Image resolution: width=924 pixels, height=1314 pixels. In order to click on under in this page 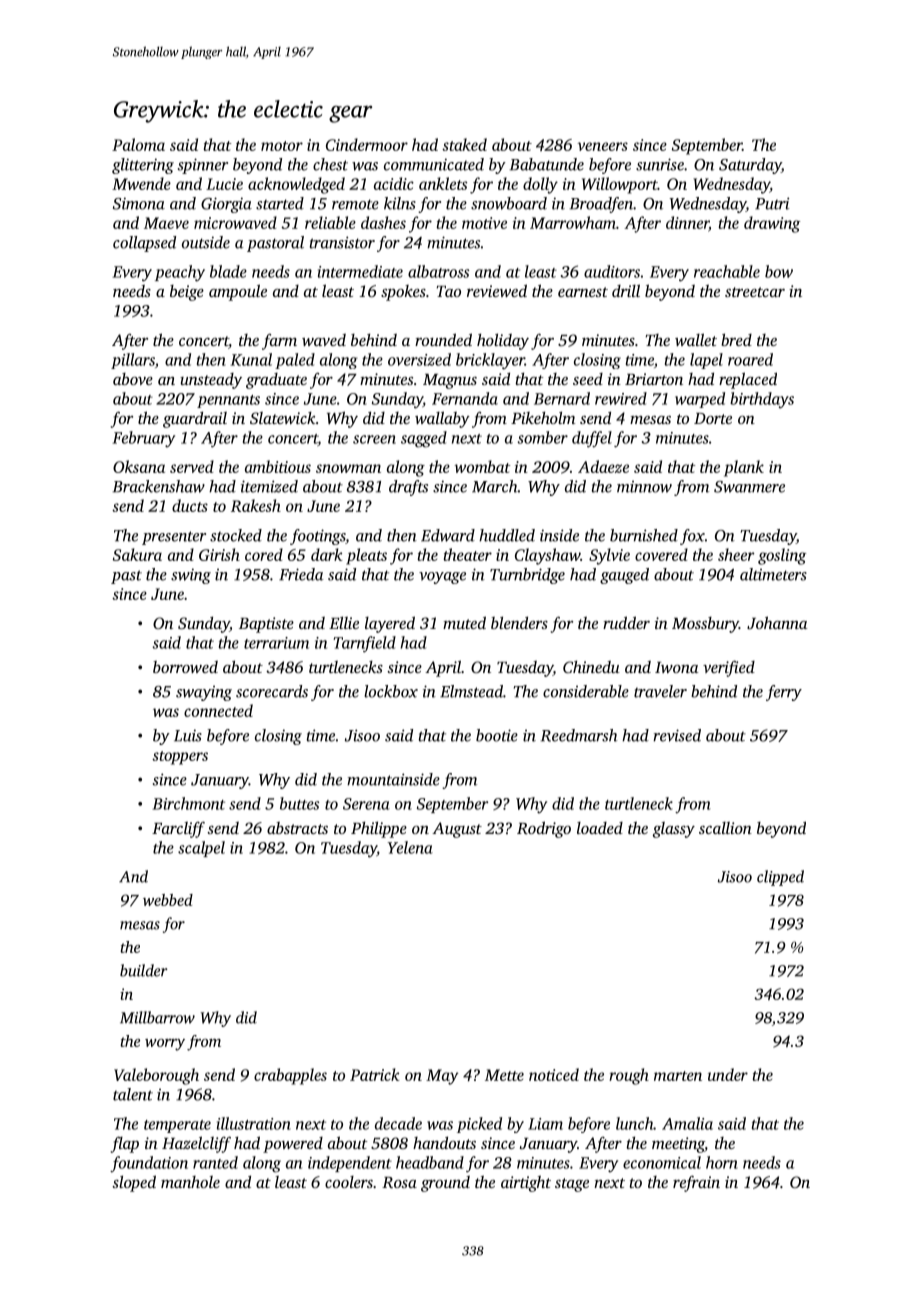, I will do `click(728, 1074)`.
